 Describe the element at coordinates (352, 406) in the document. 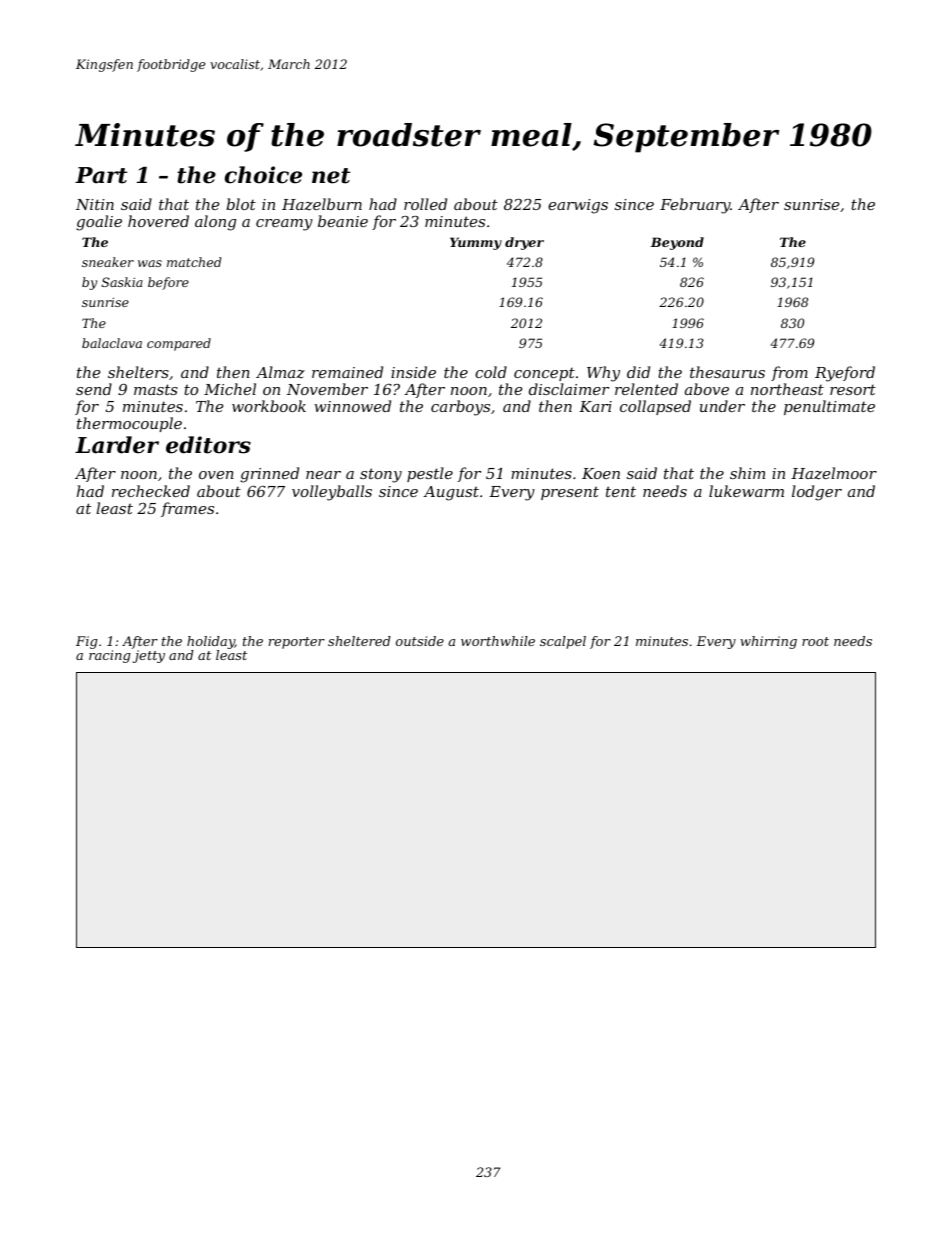

I see `winnowed` at that location.
